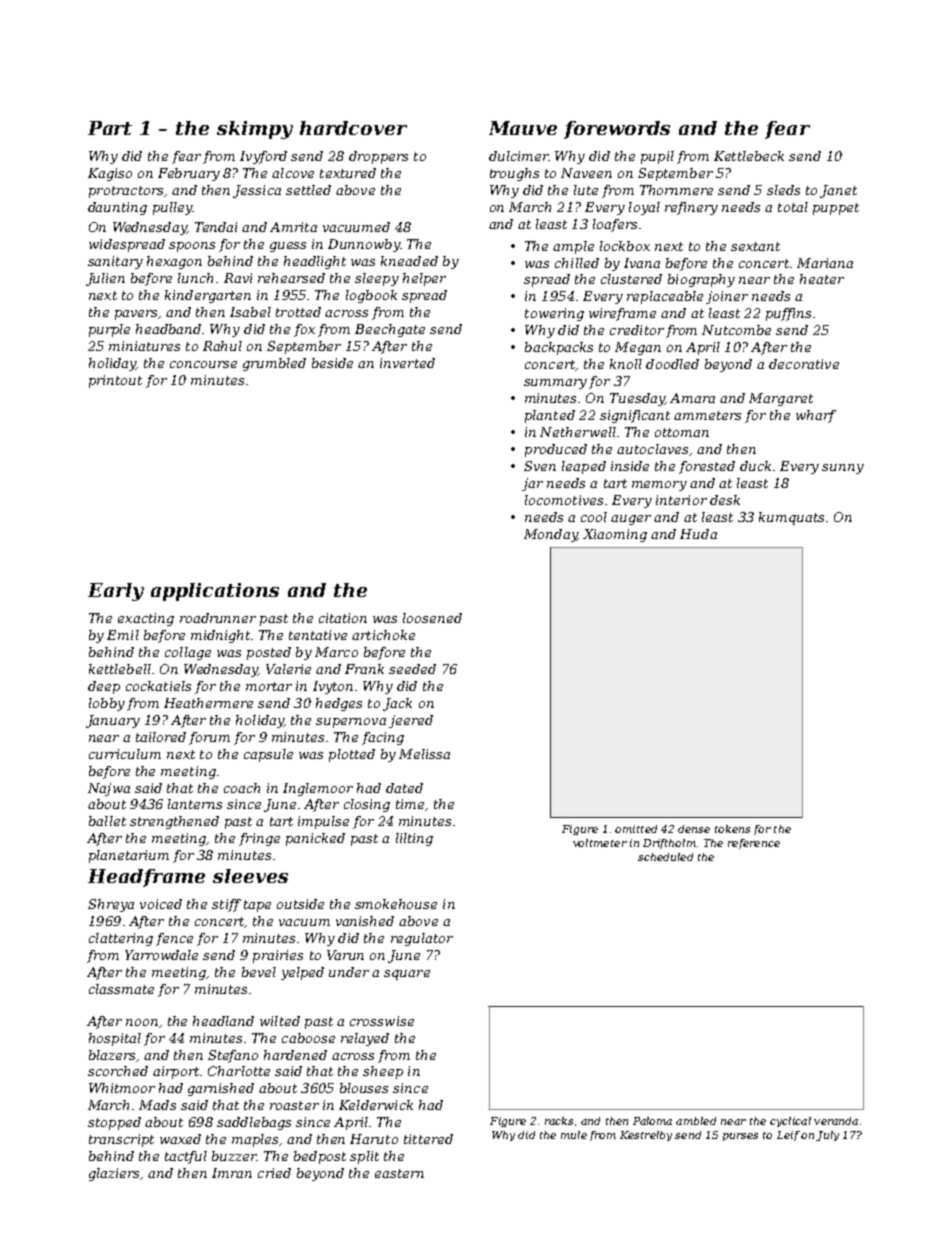  I want to click on wireframe, so click(622, 314).
